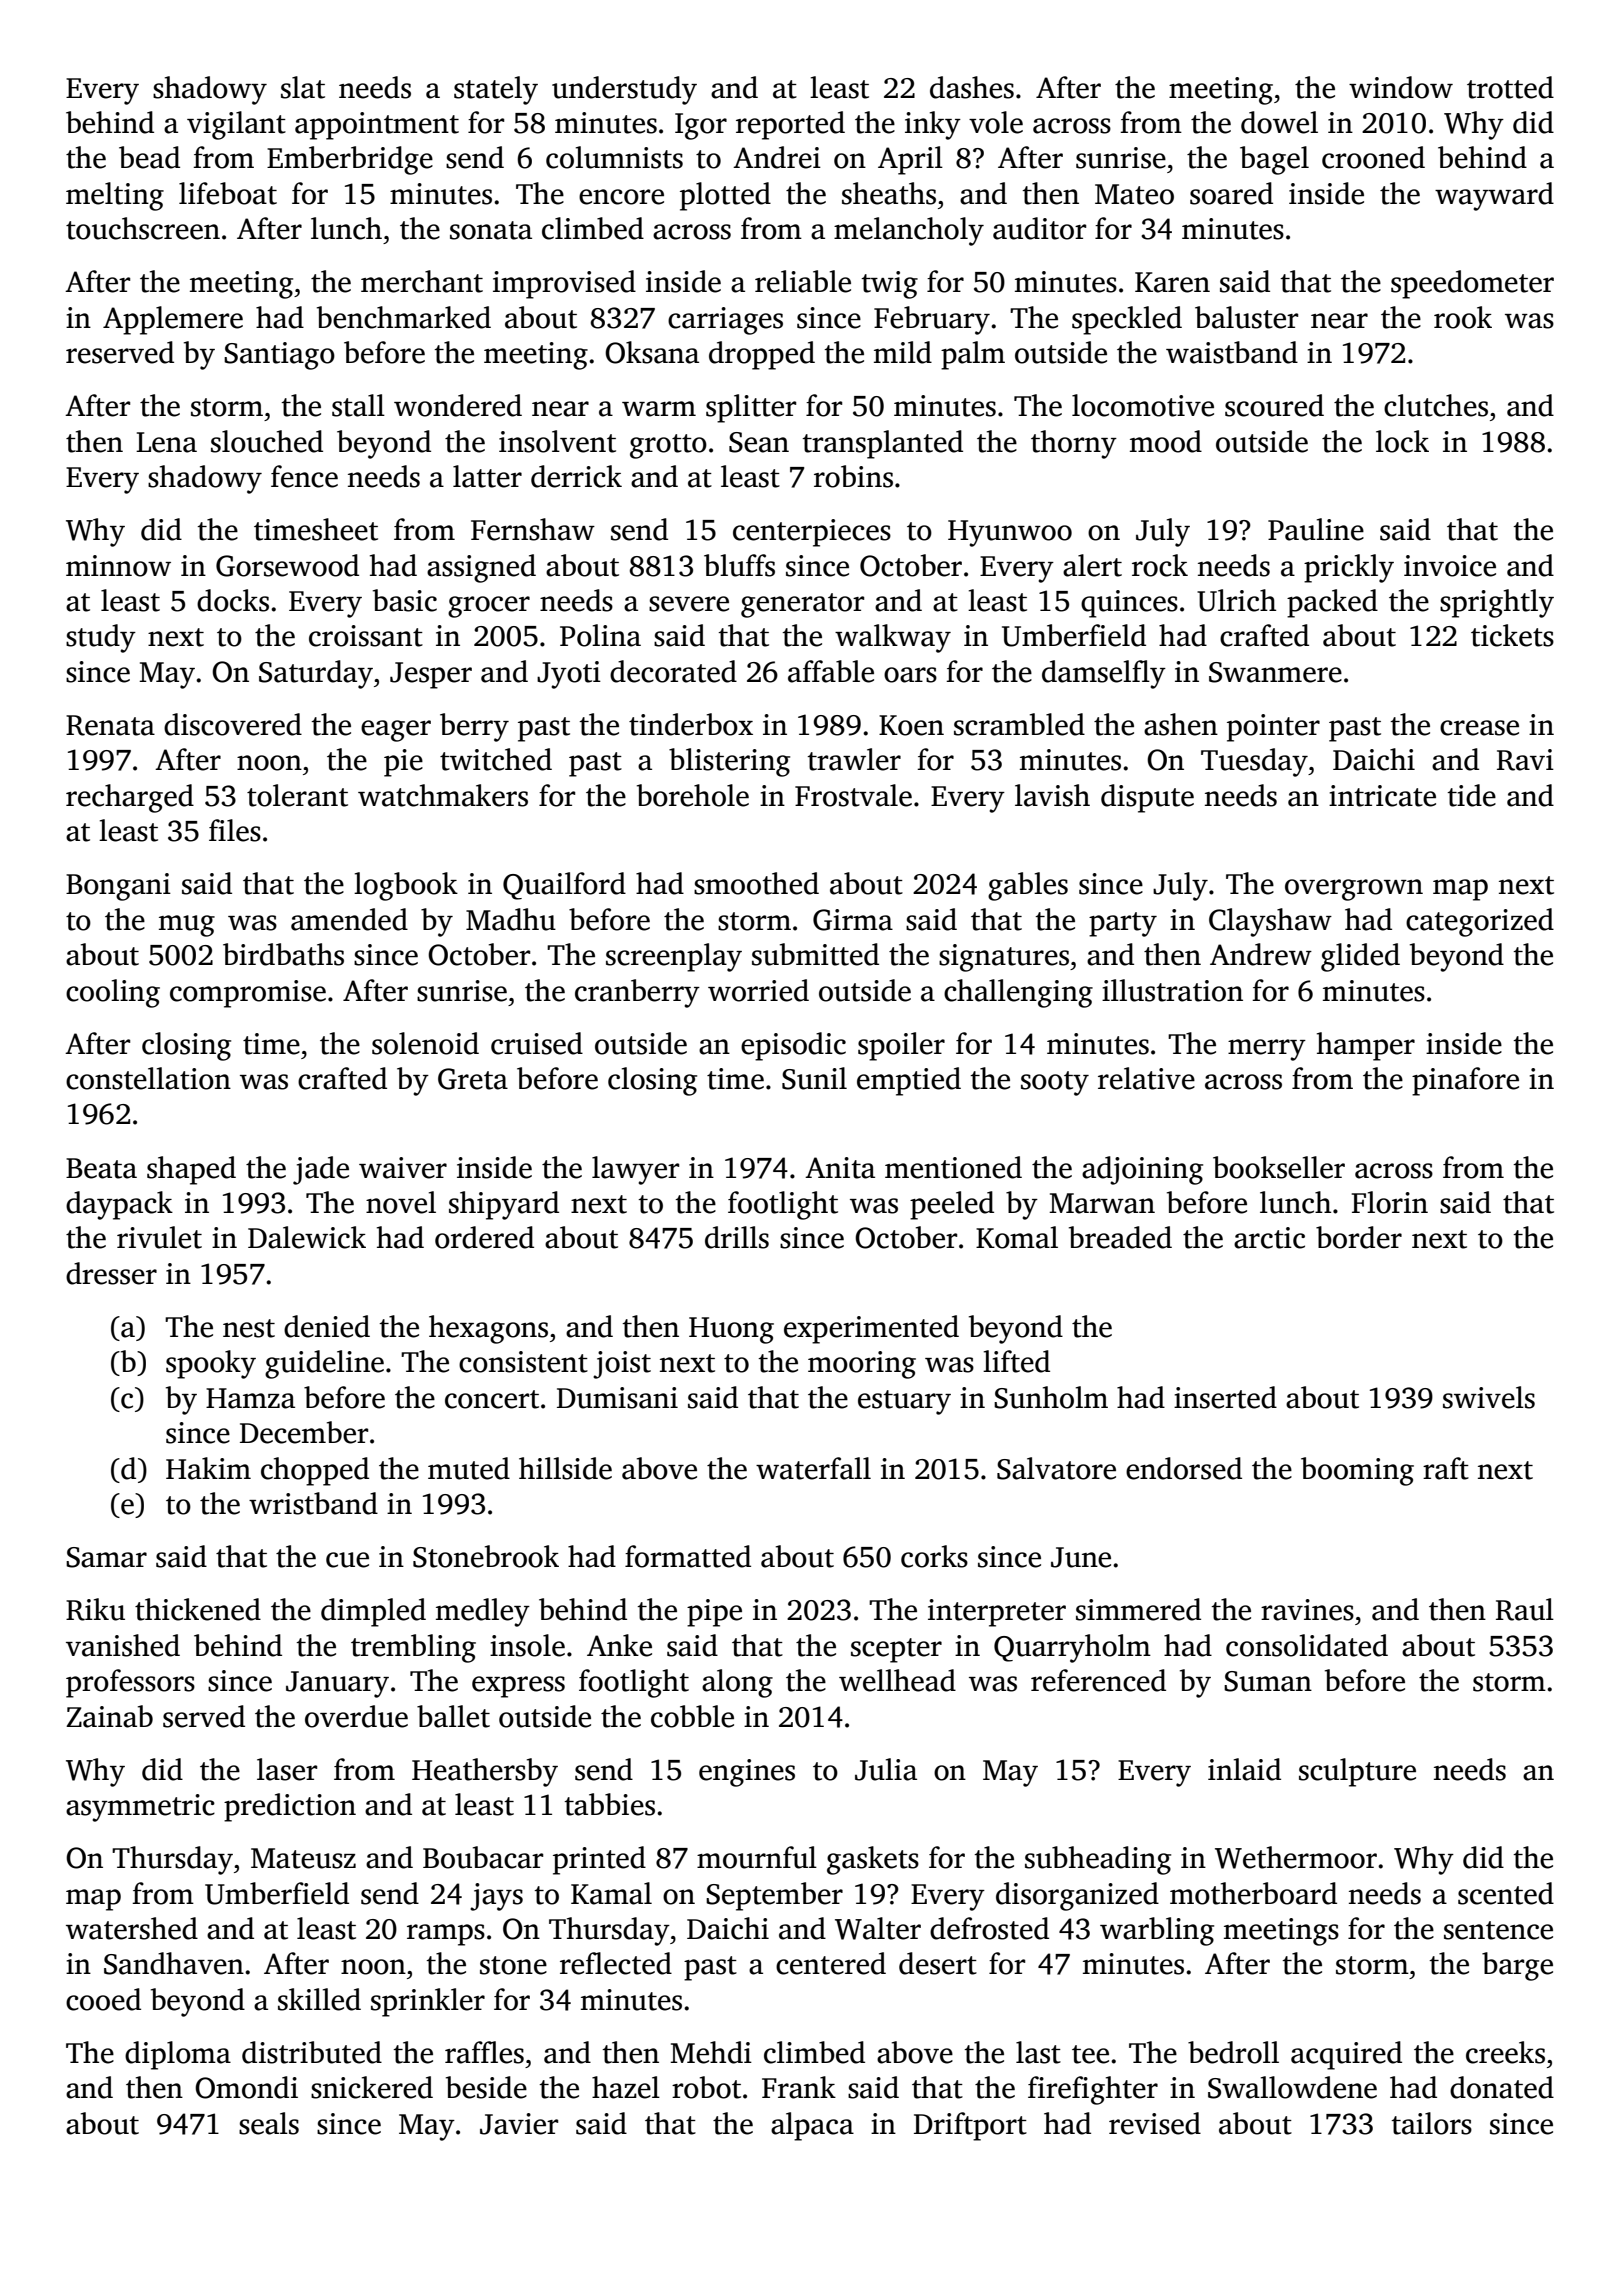 The width and height of the screenshot is (1620, 2292). I want to click on cue, so click(347, 1560).
